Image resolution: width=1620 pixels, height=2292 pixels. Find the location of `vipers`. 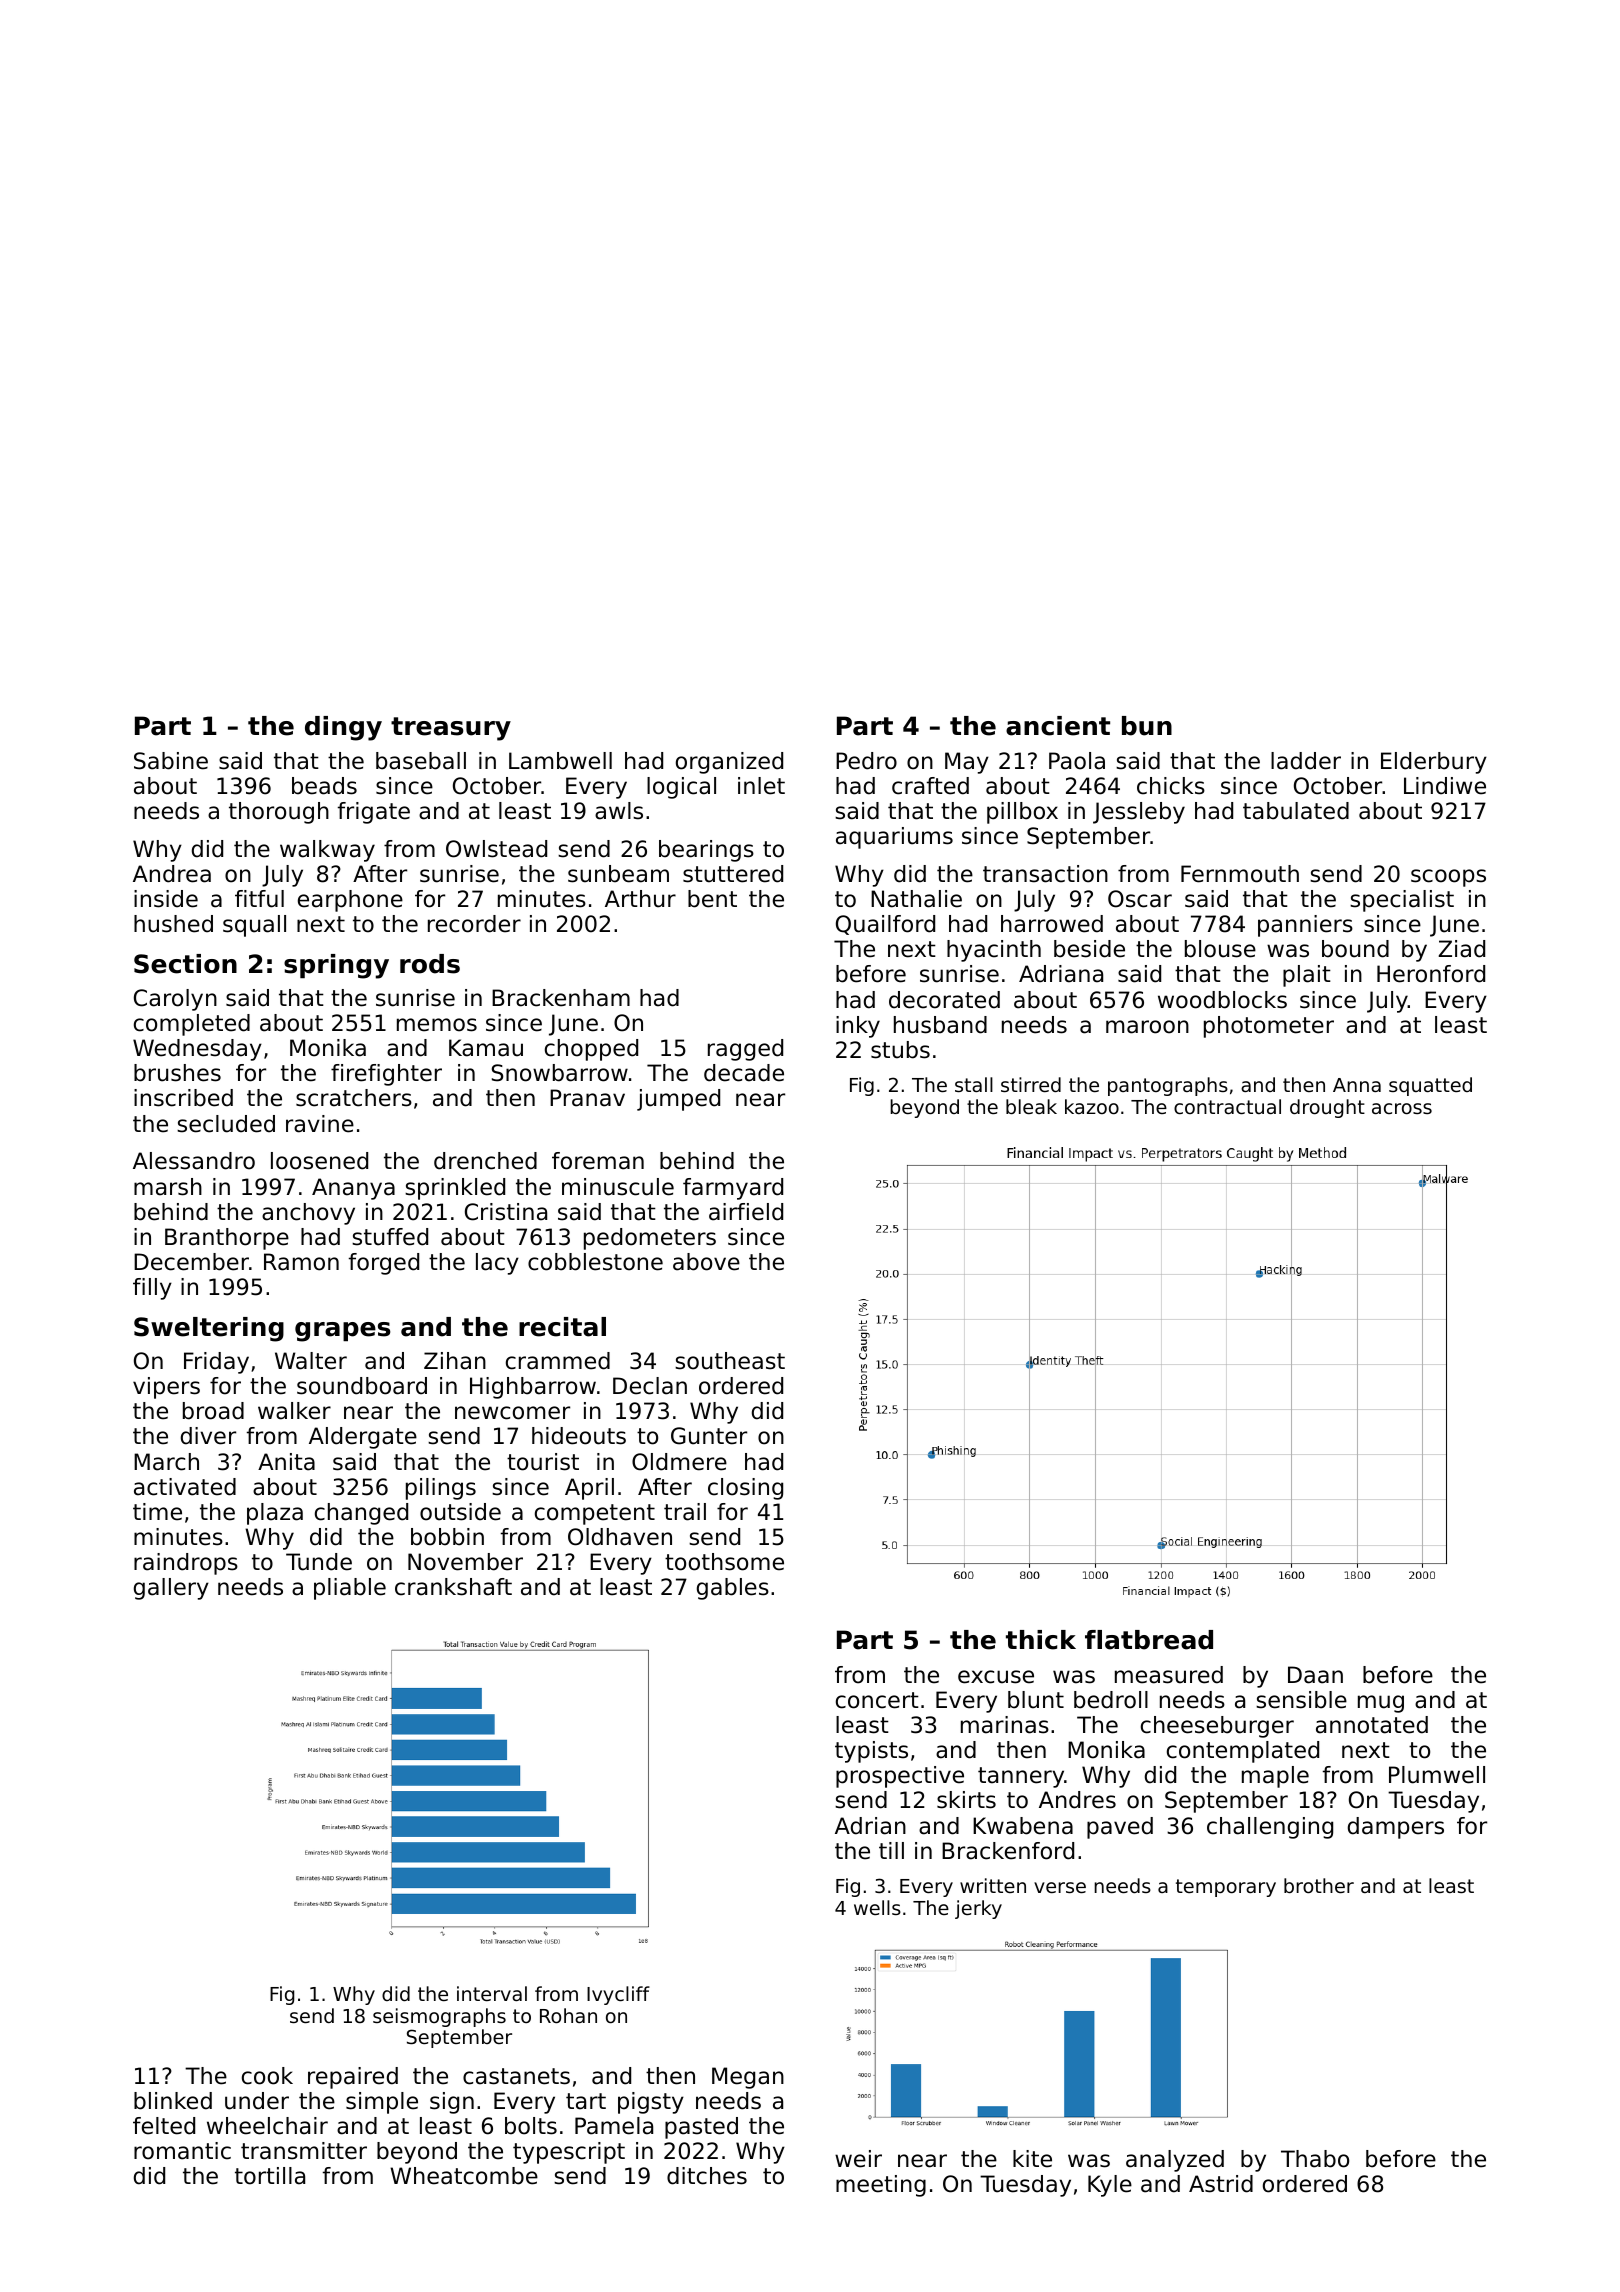

vipers is located at coordinates (166, 1388).
